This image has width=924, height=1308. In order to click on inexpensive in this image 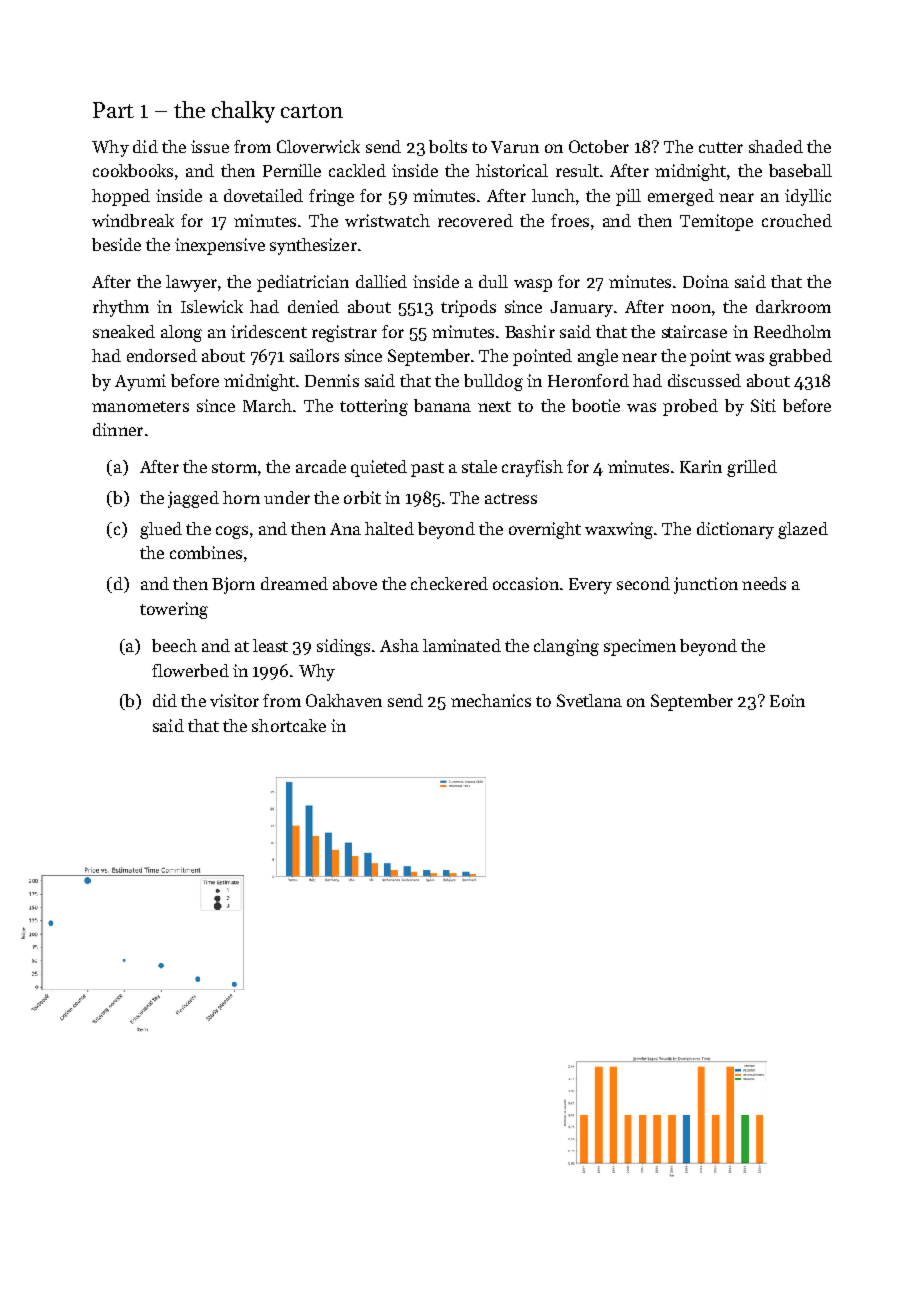, I will do `click(220, 246)`.
